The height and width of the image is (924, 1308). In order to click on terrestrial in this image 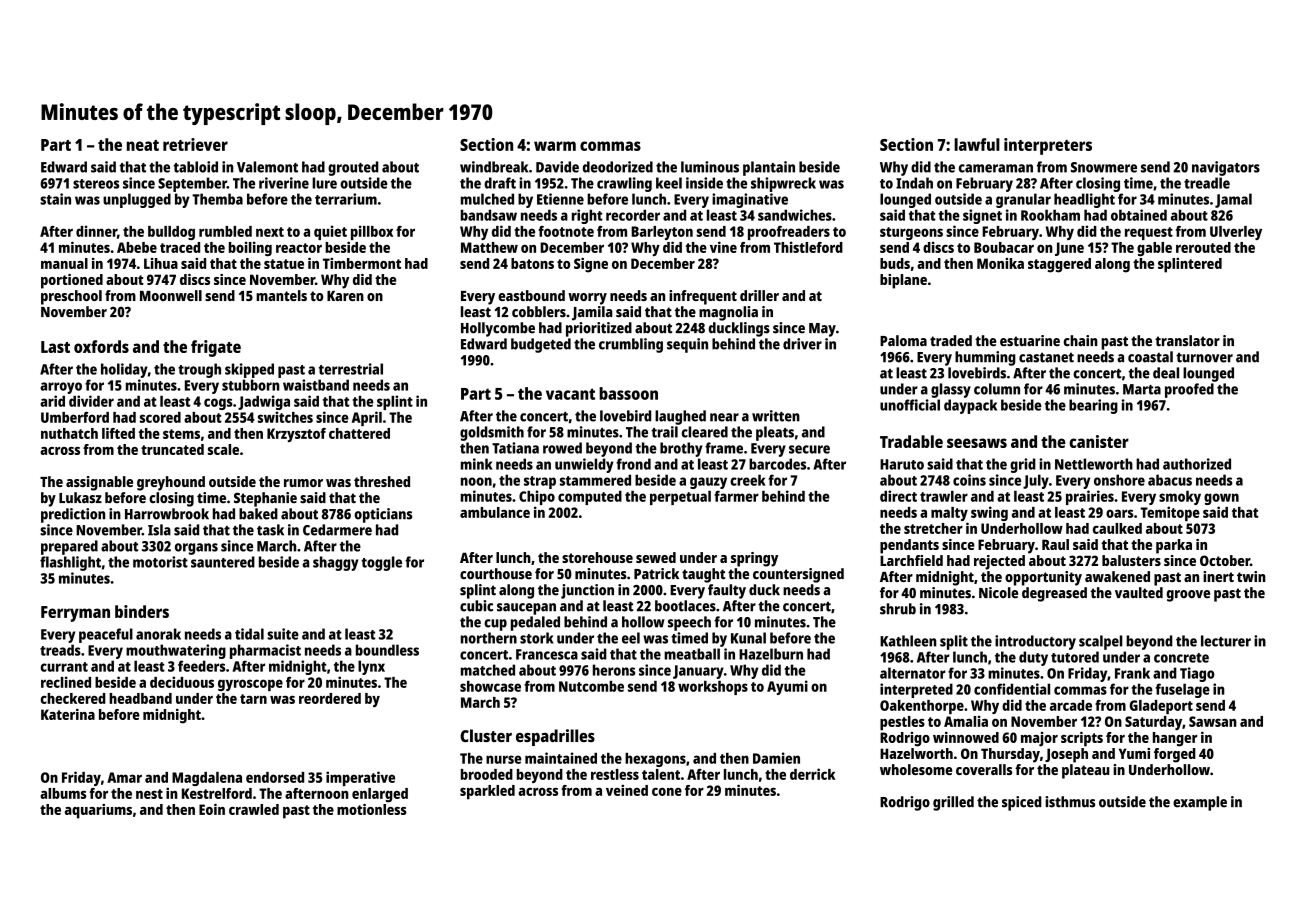, I will do `click(351, 369)`.
